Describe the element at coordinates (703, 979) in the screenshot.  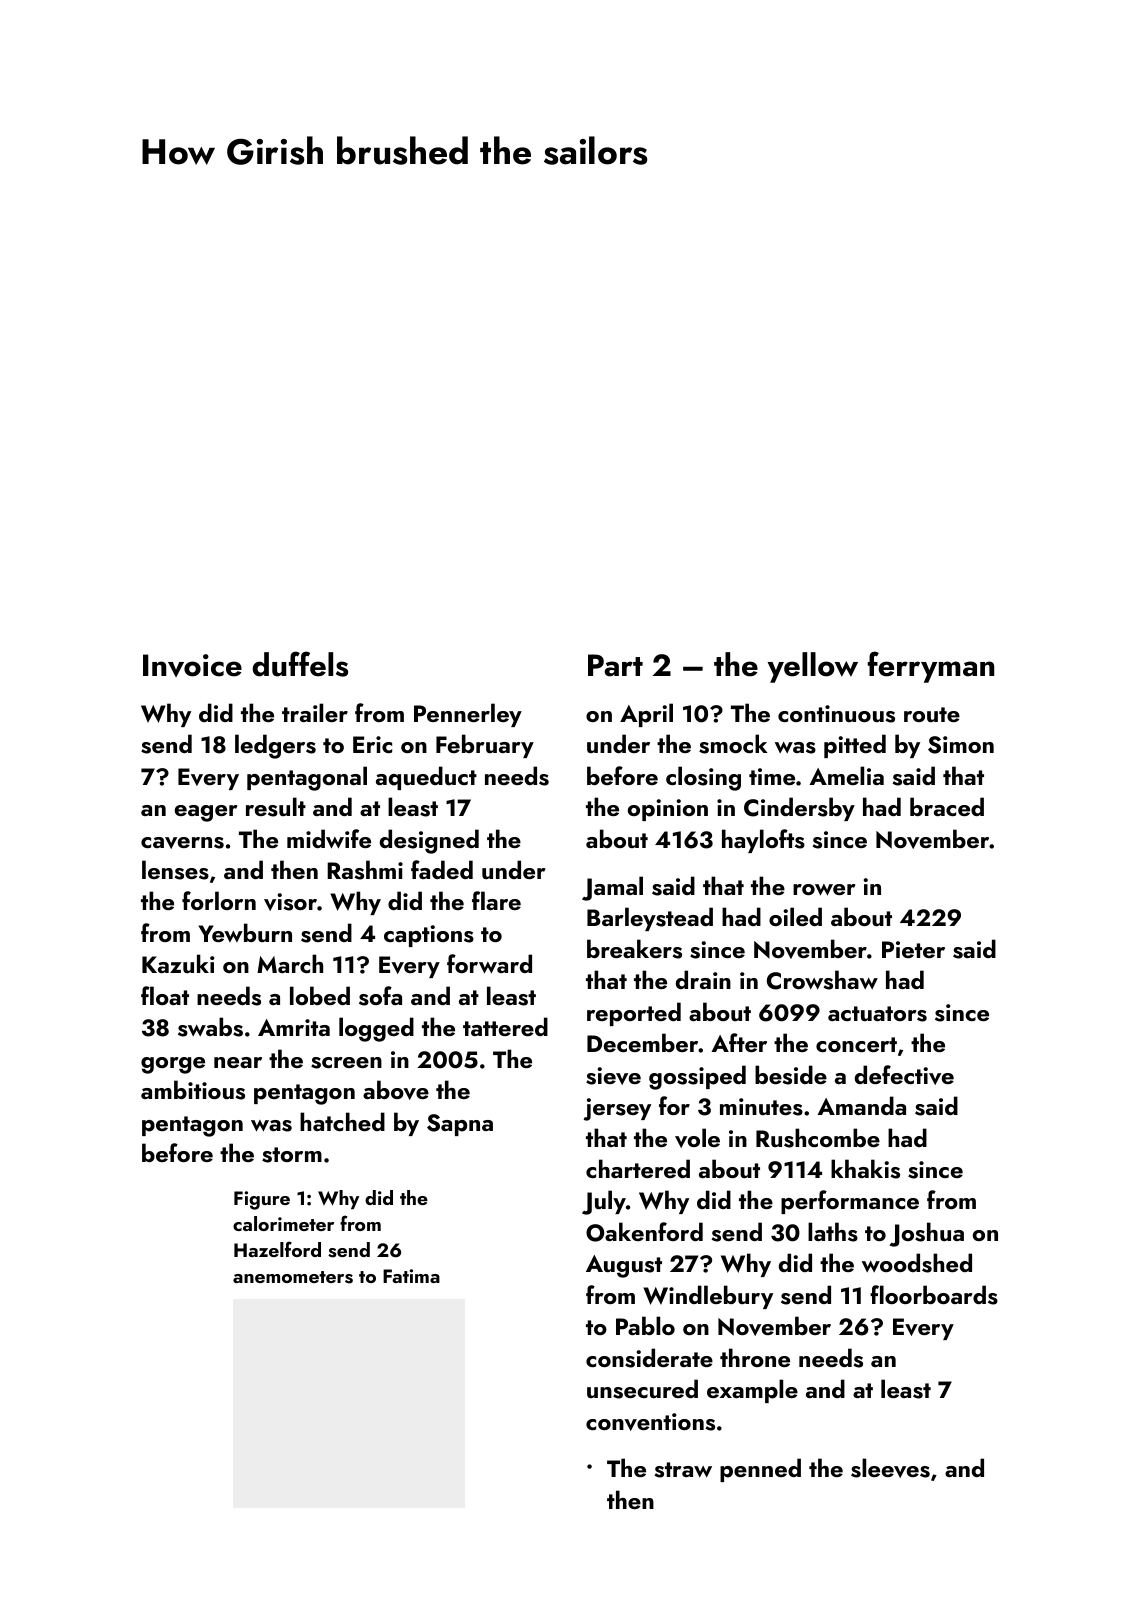
I see `drain` at that location.
